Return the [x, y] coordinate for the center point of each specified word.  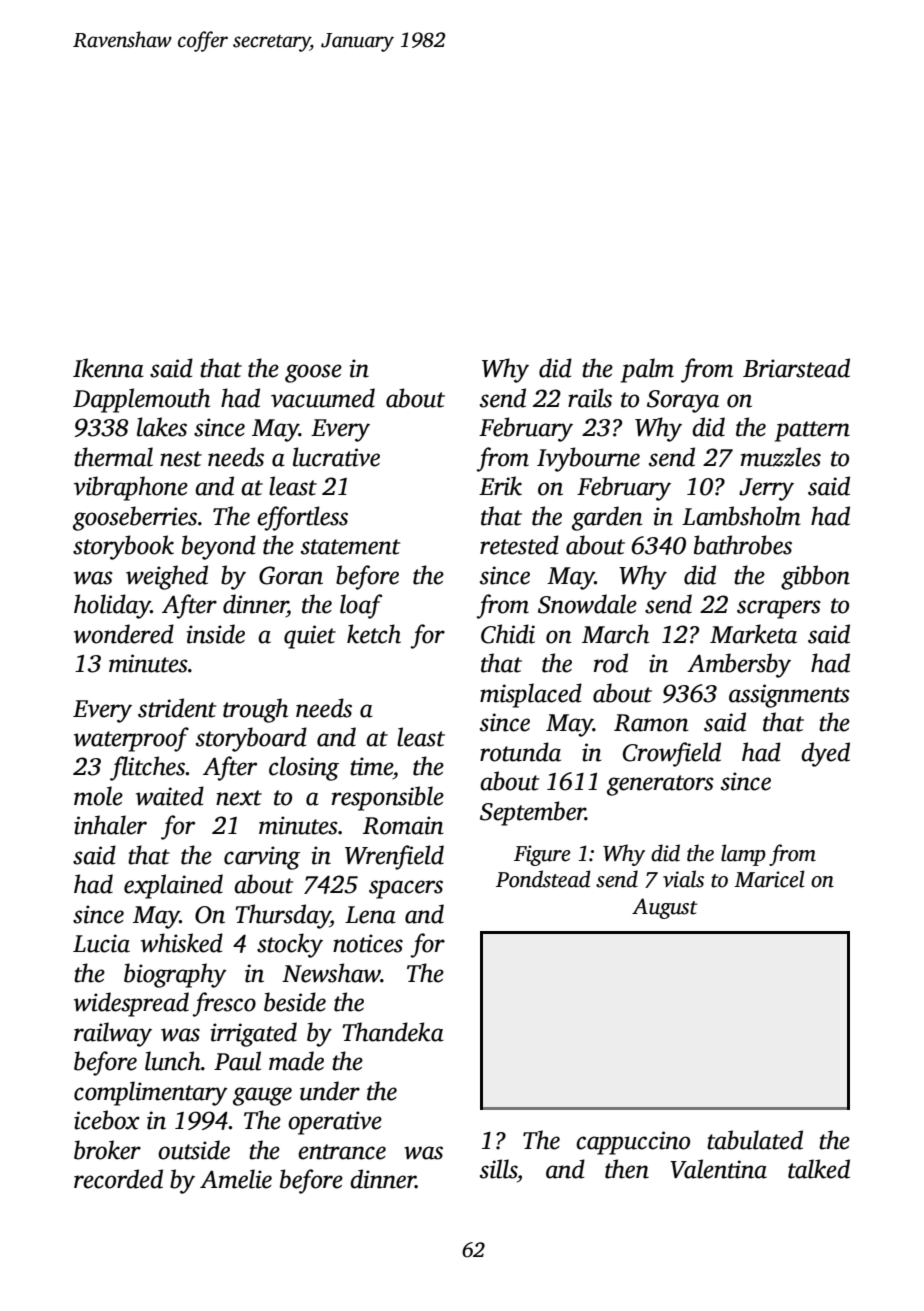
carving [262, 858]
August [665, 908]
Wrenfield [394, 857]
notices [368, 943]
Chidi [508, 634]
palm [647, 370]
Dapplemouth [141, 400]
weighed [167, 577]
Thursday [282, 916]
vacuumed [323, 398]
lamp [743, 855]
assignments [789, 696]
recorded [118, 1179]
